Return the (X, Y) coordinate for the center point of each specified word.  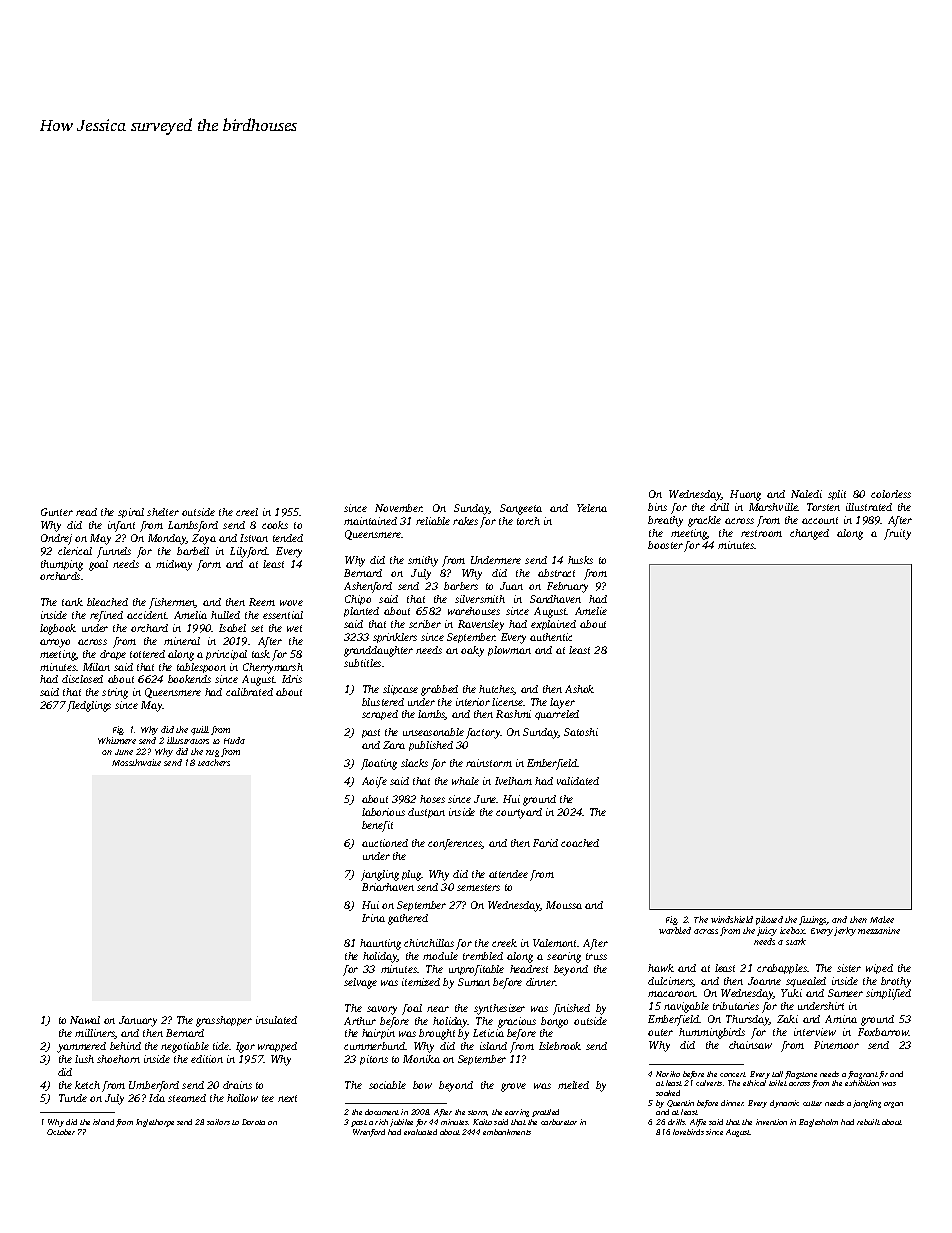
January (138, 1021)
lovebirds (688, 1132)
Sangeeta (521, 509)
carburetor (559, 1122)
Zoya (204, 539)
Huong (745, 495)
